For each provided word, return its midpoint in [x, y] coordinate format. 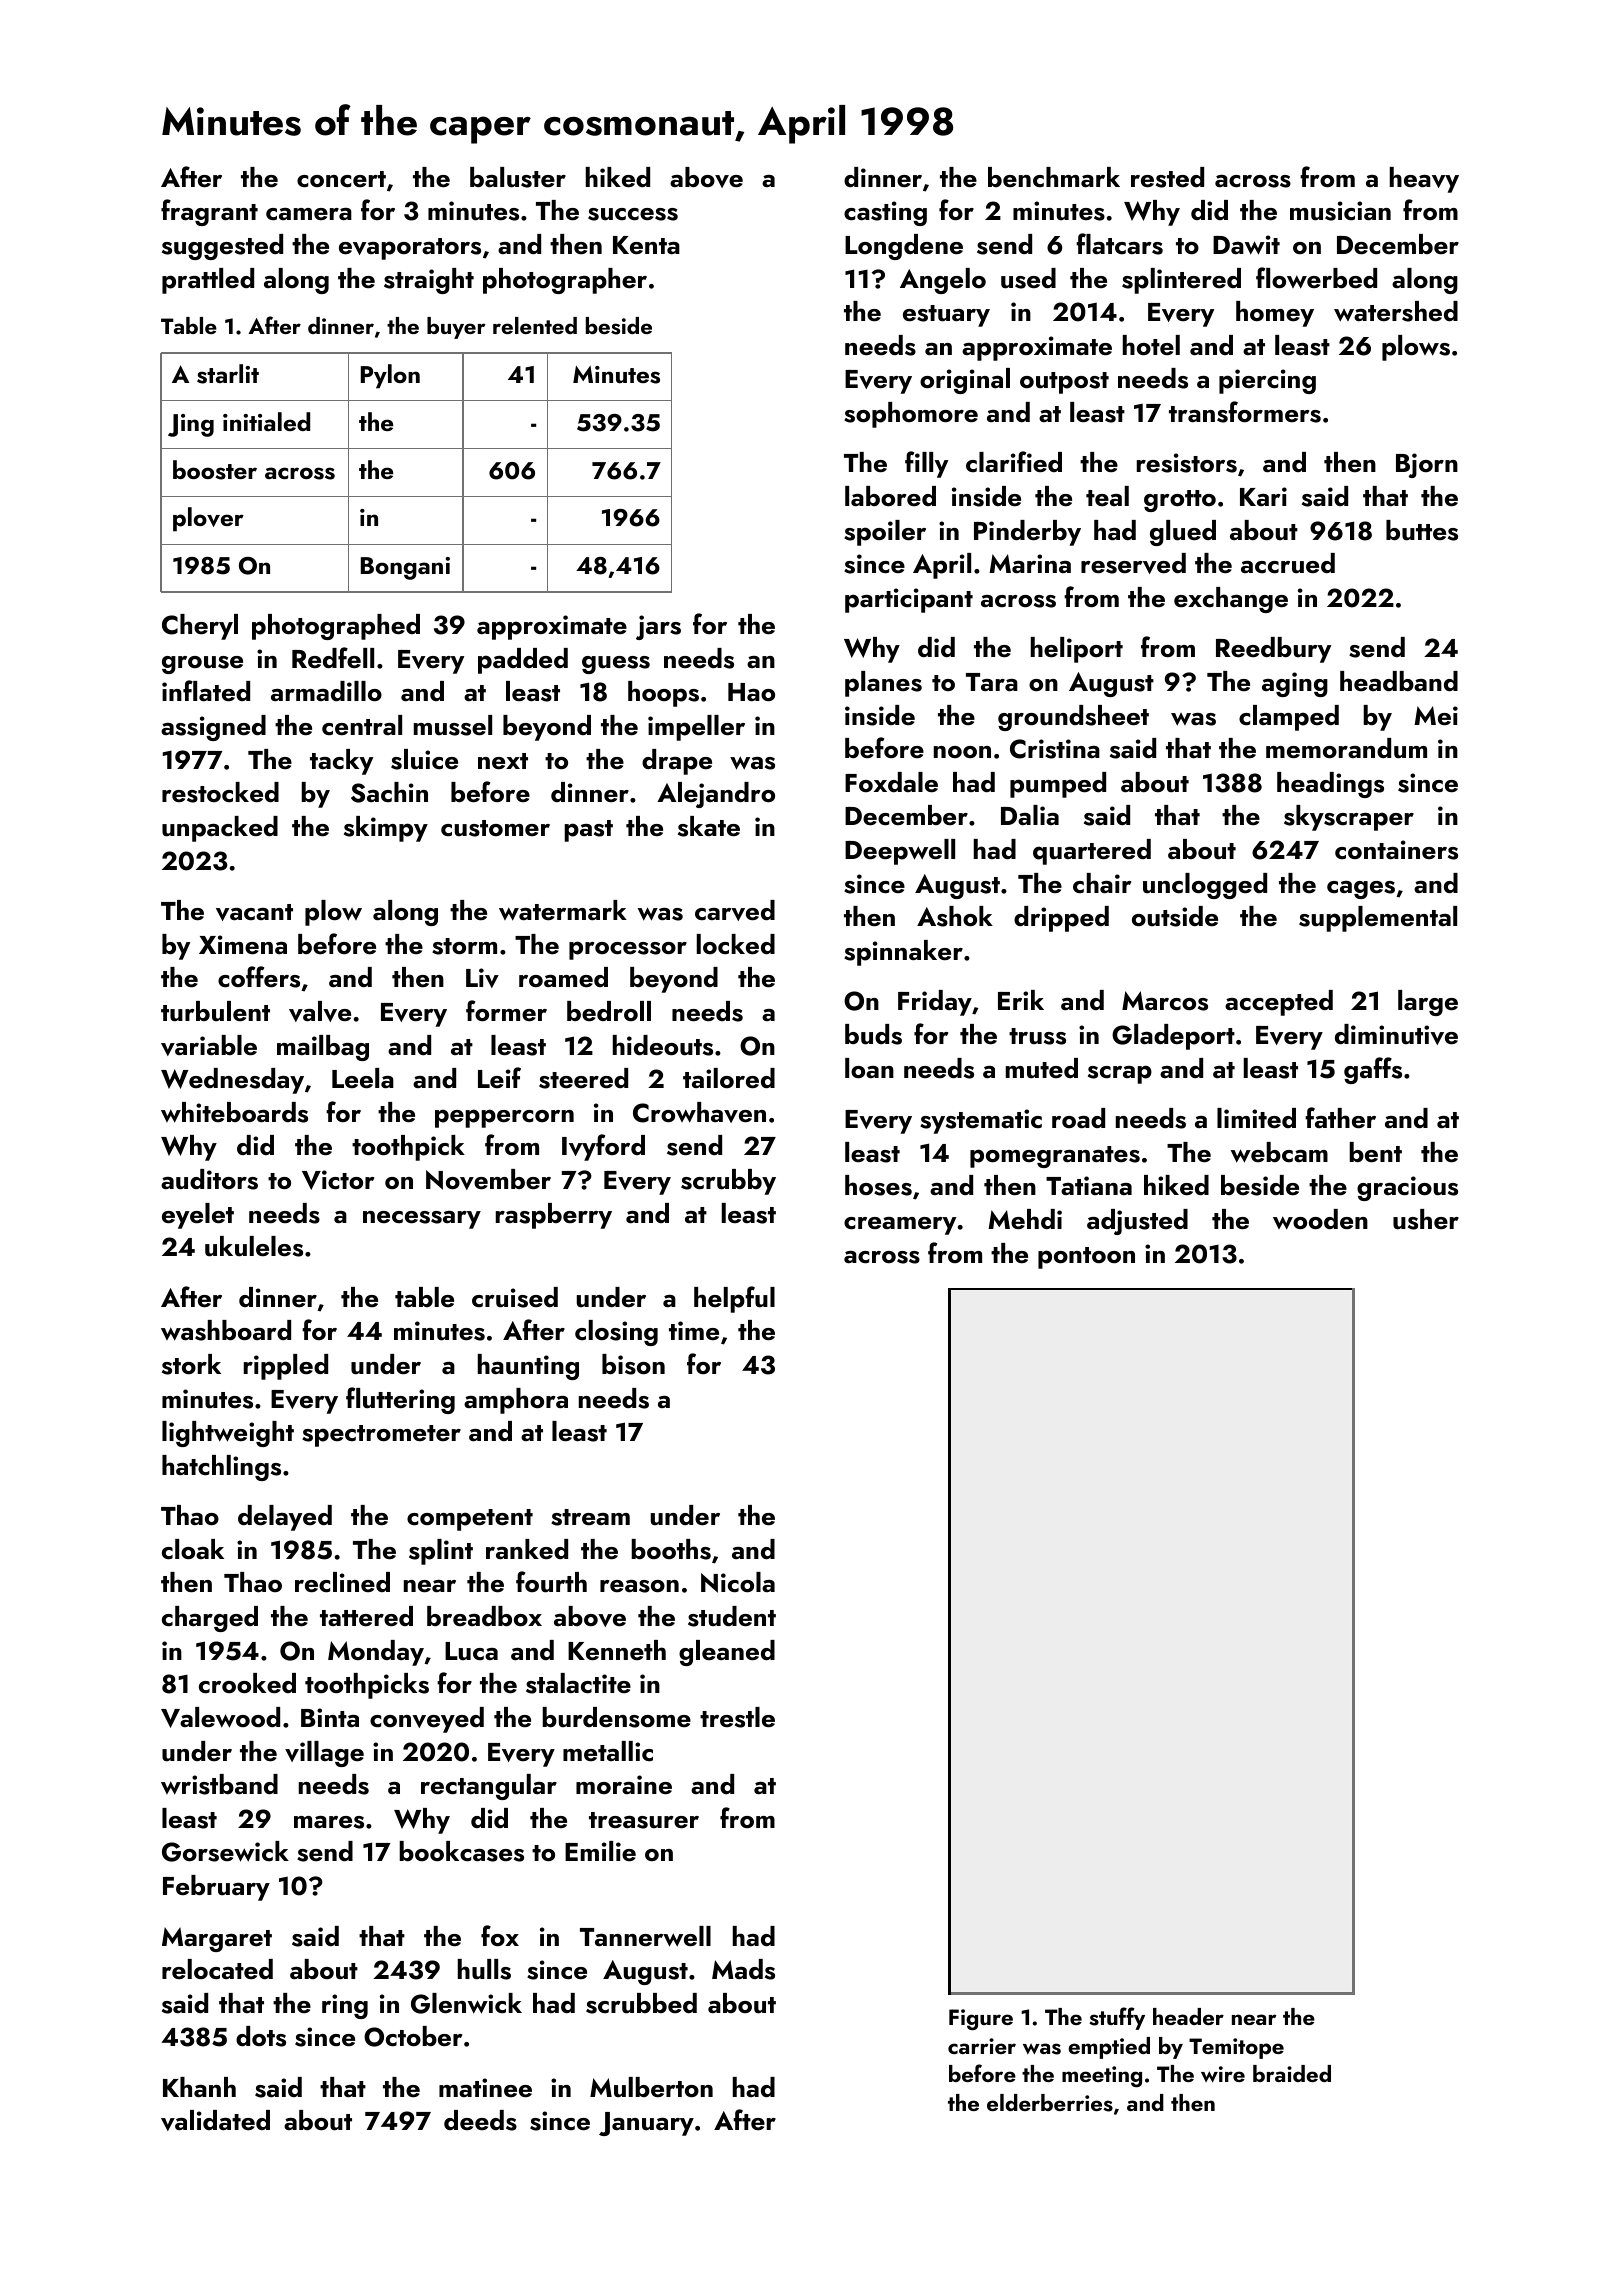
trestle [737, 1717]
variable [209, 1045]
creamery [900, 1226]
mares [329, 1822]
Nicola [738, 1582]
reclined [342, 1582]
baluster [518, 177]
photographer [565, 281]
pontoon [1086, 1258]
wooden [1320, 1219]
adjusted [1137, 1222]
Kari [1263, 496]
